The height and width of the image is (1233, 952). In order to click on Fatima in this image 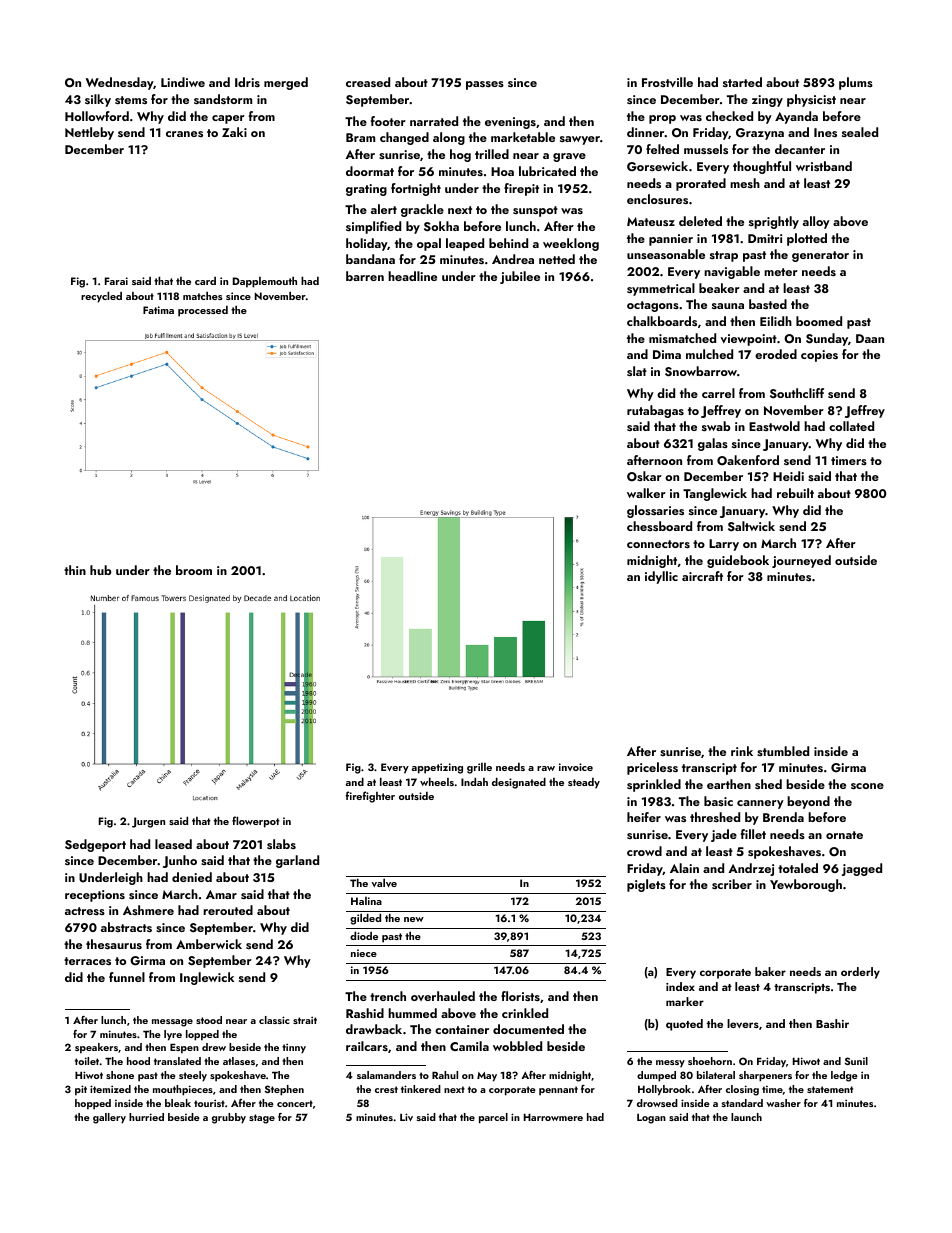, I will do `click(158, 310)`.
